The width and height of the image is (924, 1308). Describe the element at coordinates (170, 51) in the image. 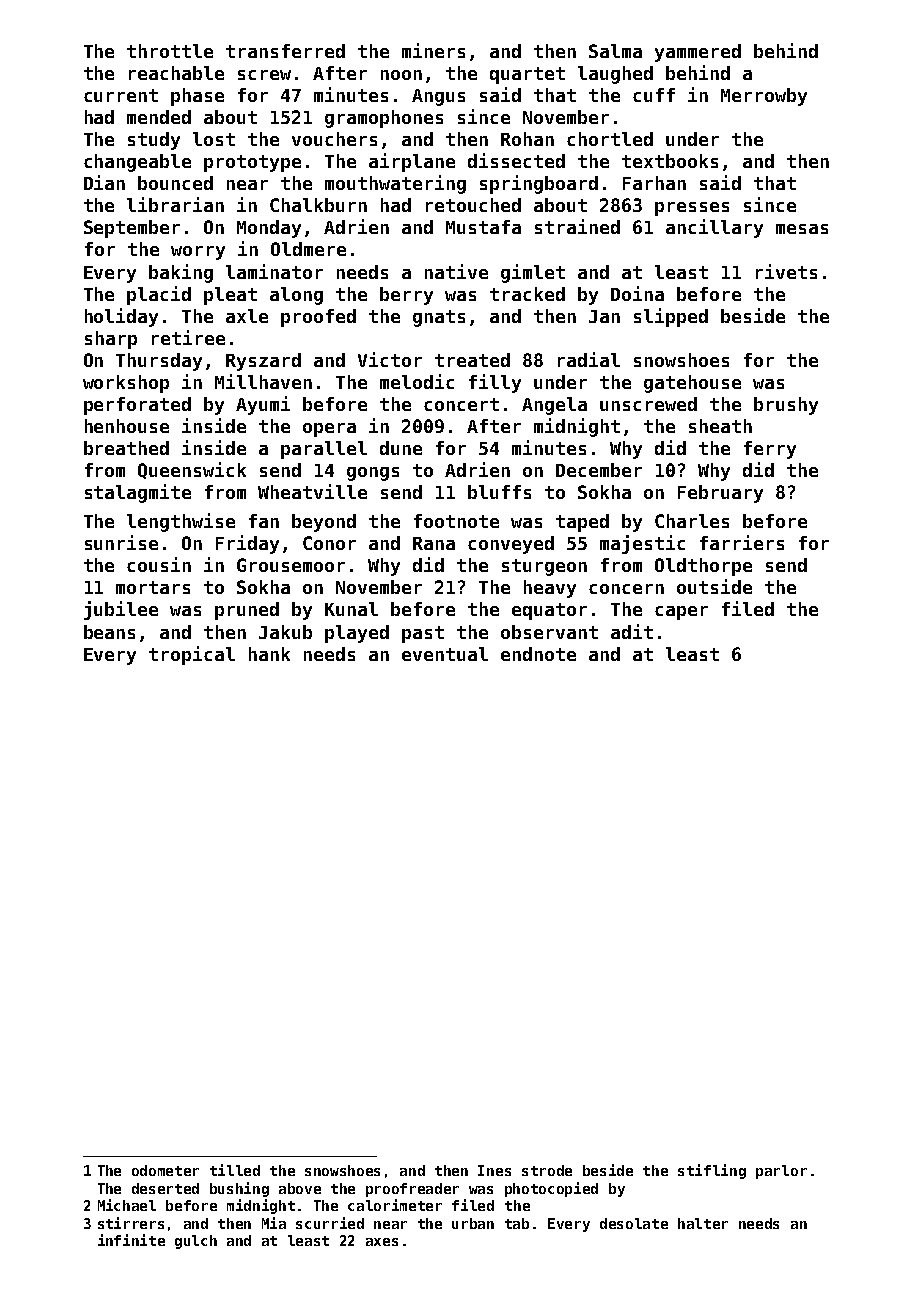

I see `throttle` at that location.
